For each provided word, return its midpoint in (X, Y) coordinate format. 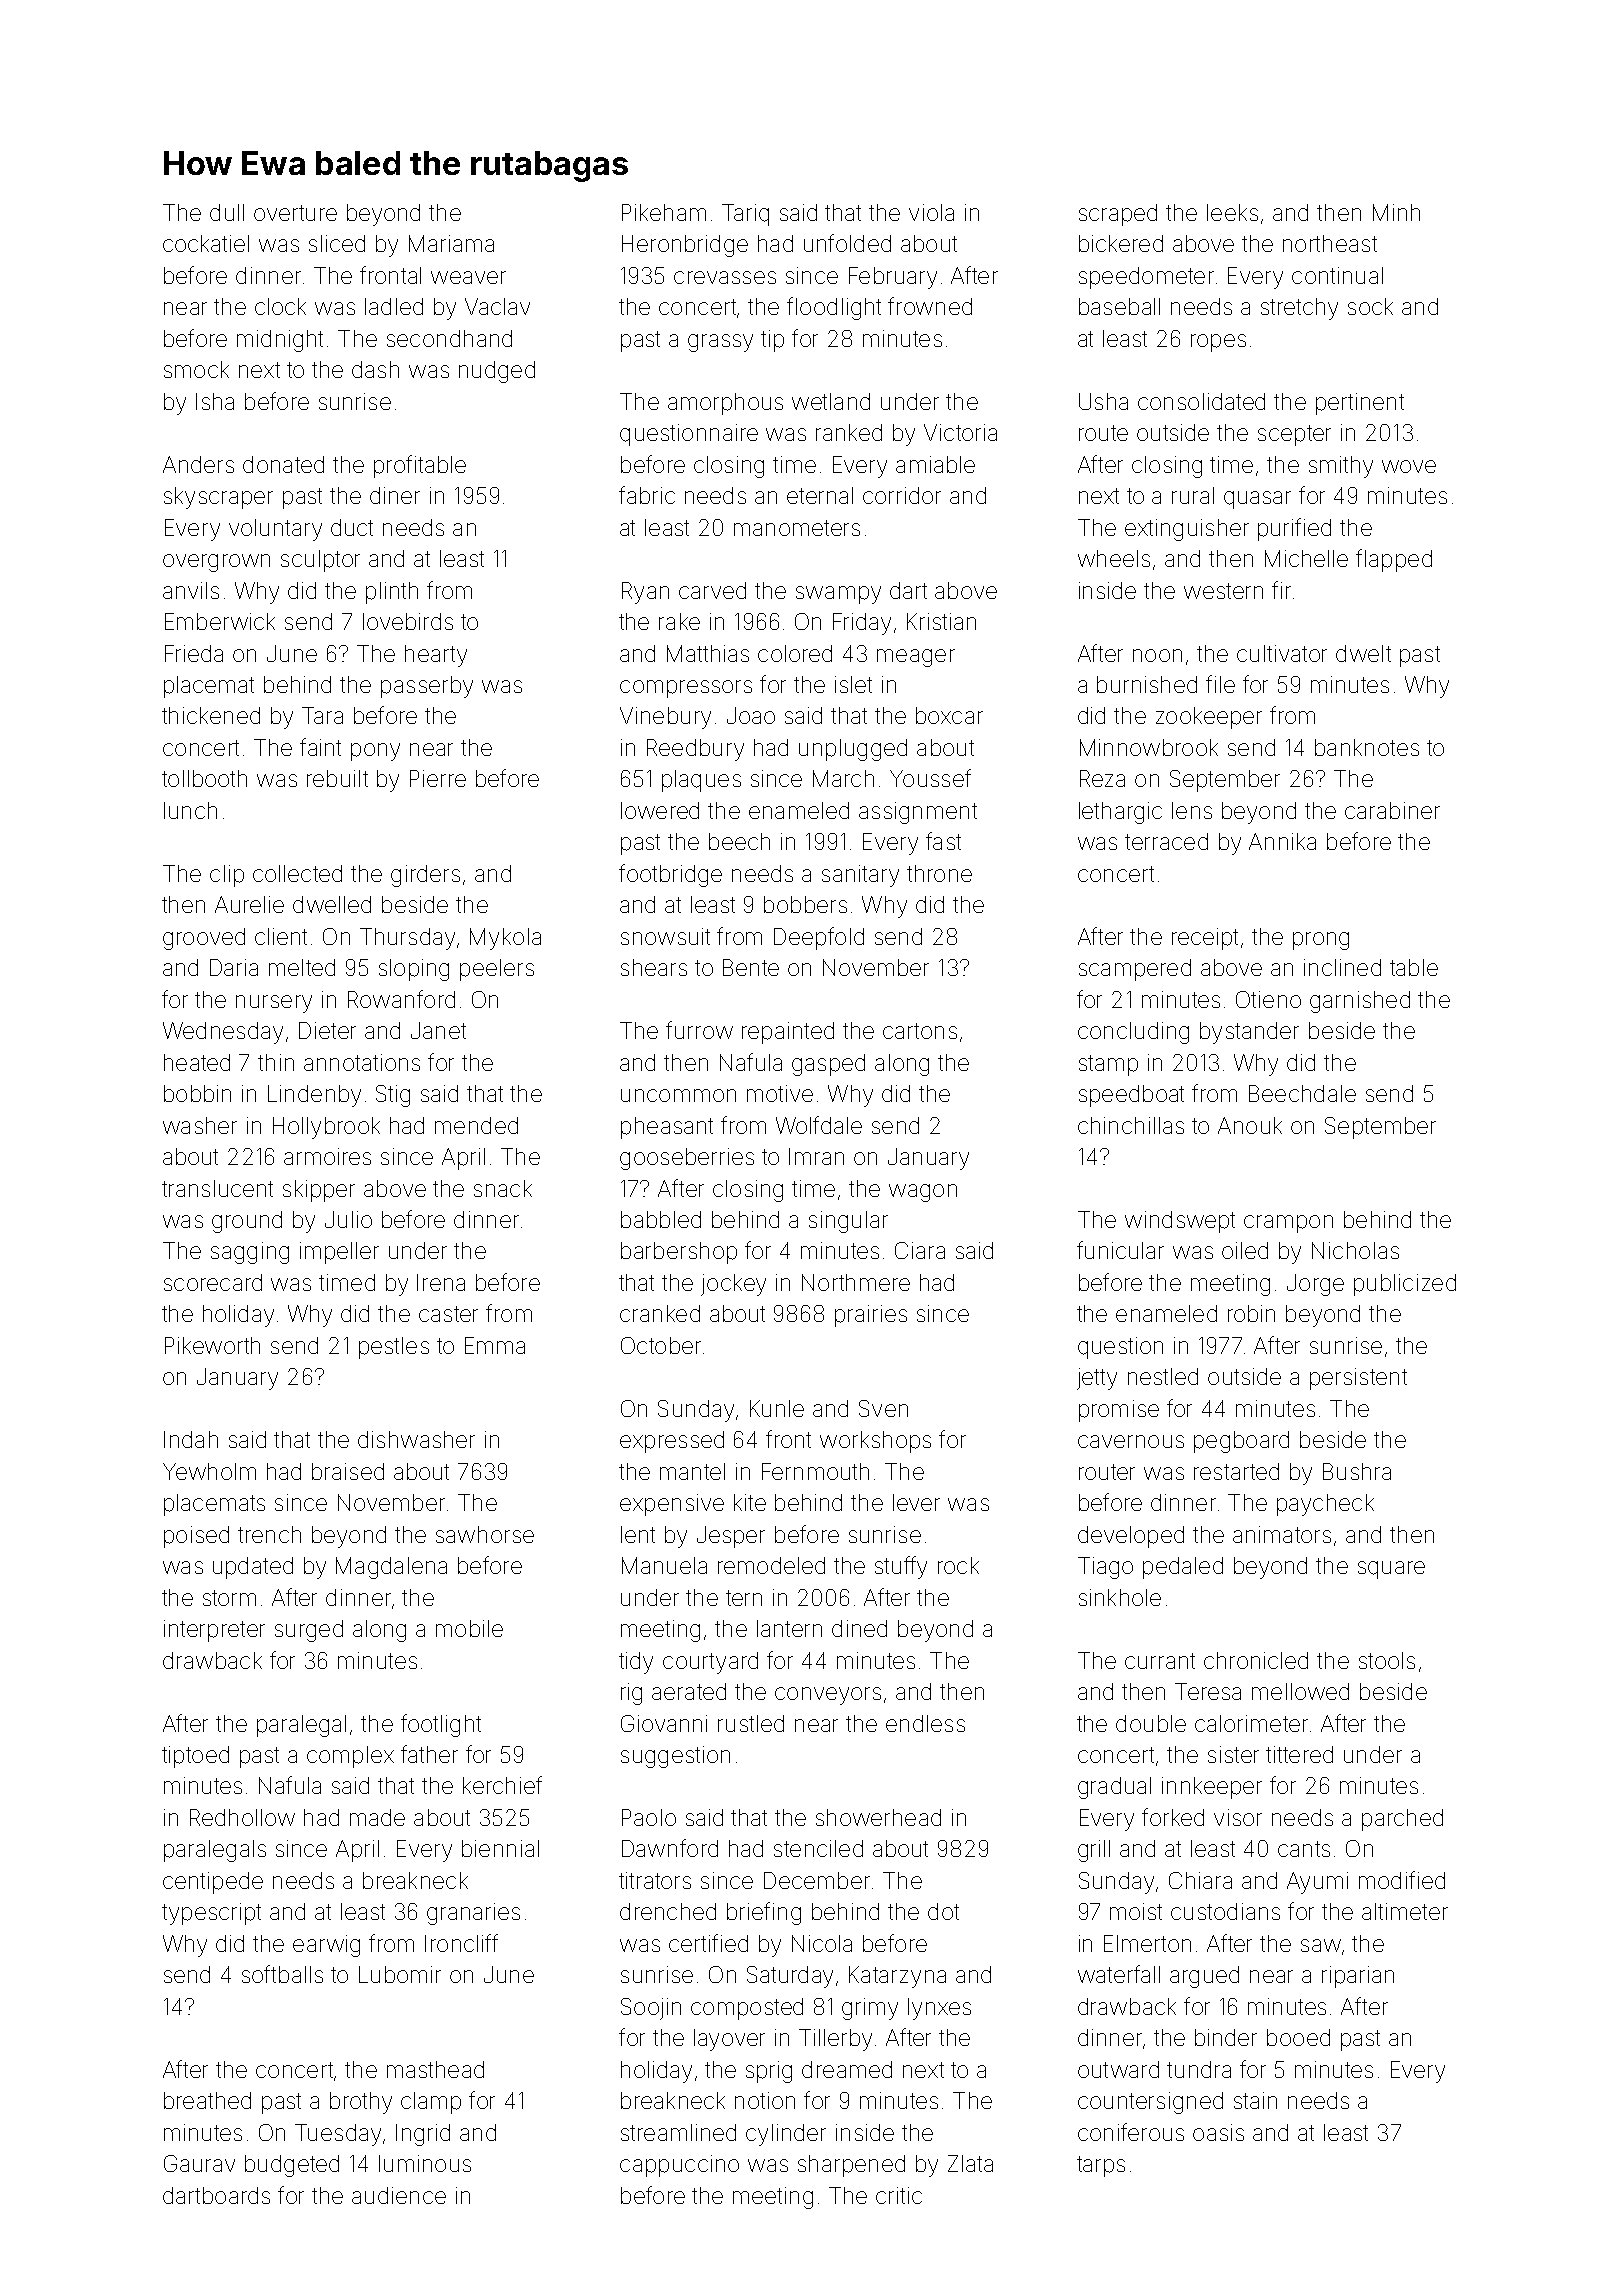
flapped (1394, 560)
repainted (788, 1033)
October (661, 1345)
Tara (322, 715)
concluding (1133, 1033)
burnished (1147, 684)
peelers (497, 970)
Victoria (960, 432)
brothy (361, 2103)
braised (348, 1471)
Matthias (708, 653)
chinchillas (1131, 1125)
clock (280, 306)
